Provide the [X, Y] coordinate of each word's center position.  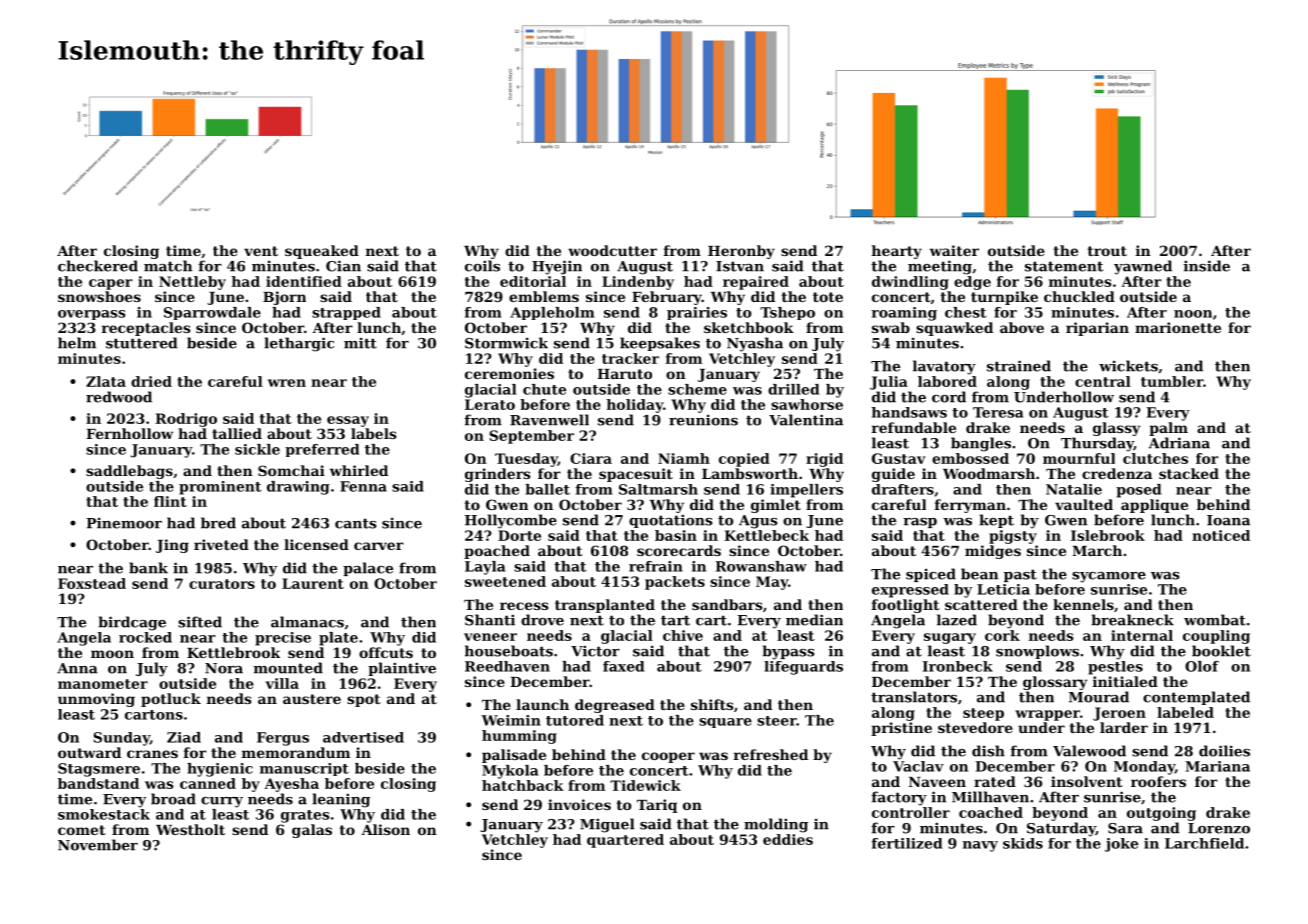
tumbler [1172, 381]
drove [542, 620]
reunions [703, 420]
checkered [98, 266]
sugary [950, 638]
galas [312, 831]
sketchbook [749, 327]
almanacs [307, 622]
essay [348, 421]
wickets [1128, 366]
